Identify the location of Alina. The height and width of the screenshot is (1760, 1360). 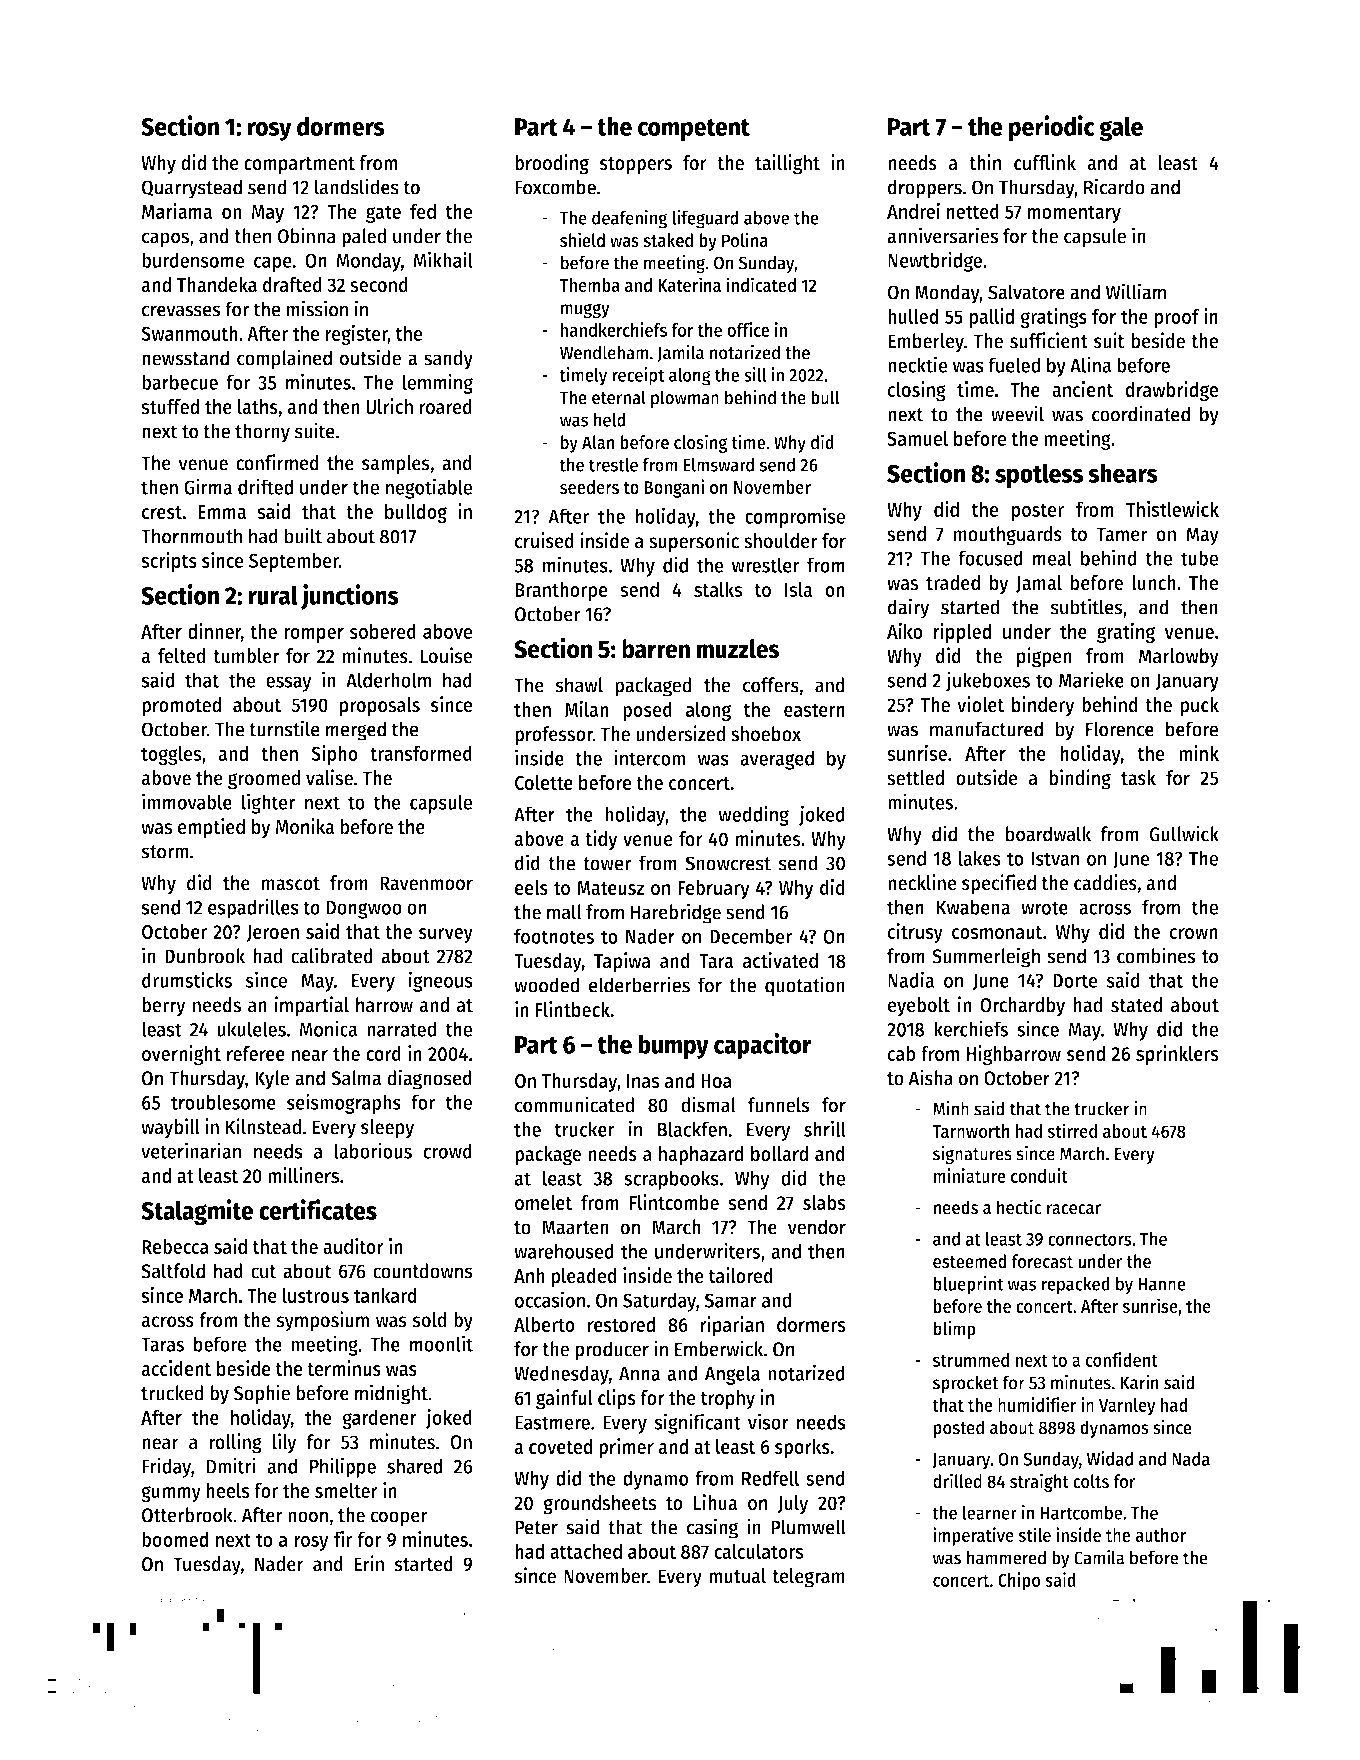
(1090, 364).
